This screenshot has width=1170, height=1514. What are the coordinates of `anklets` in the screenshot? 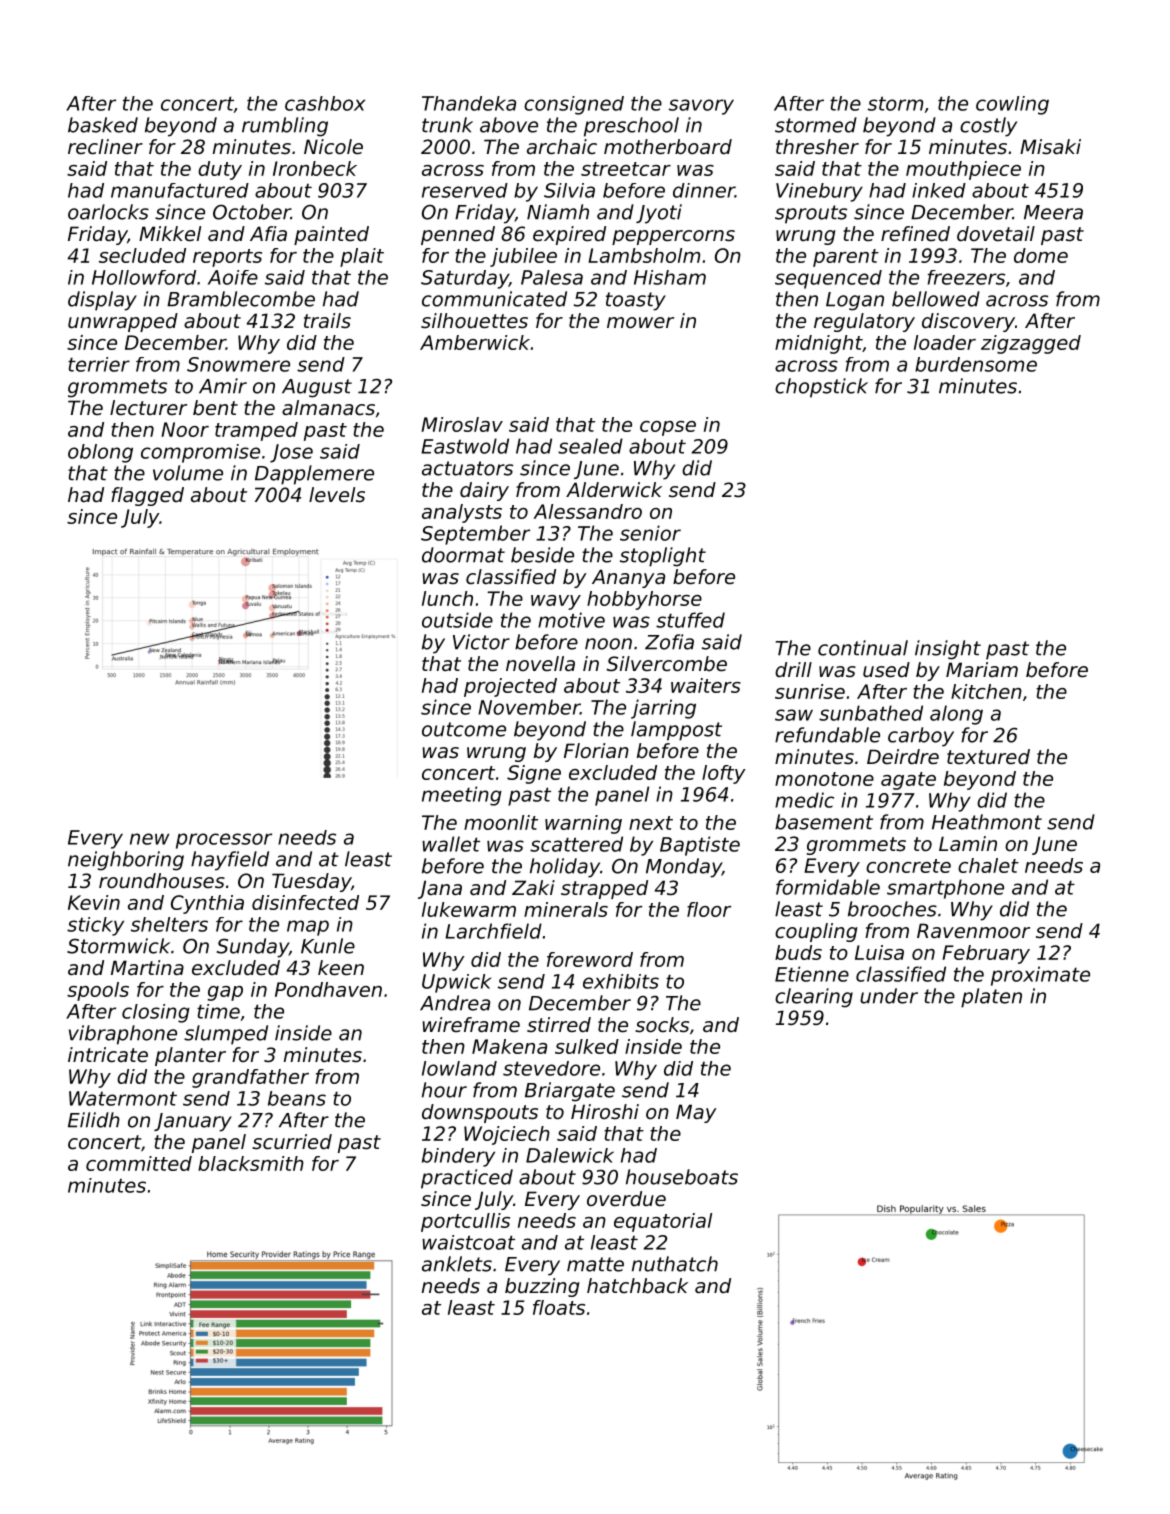 It's located at (457, 1264).
